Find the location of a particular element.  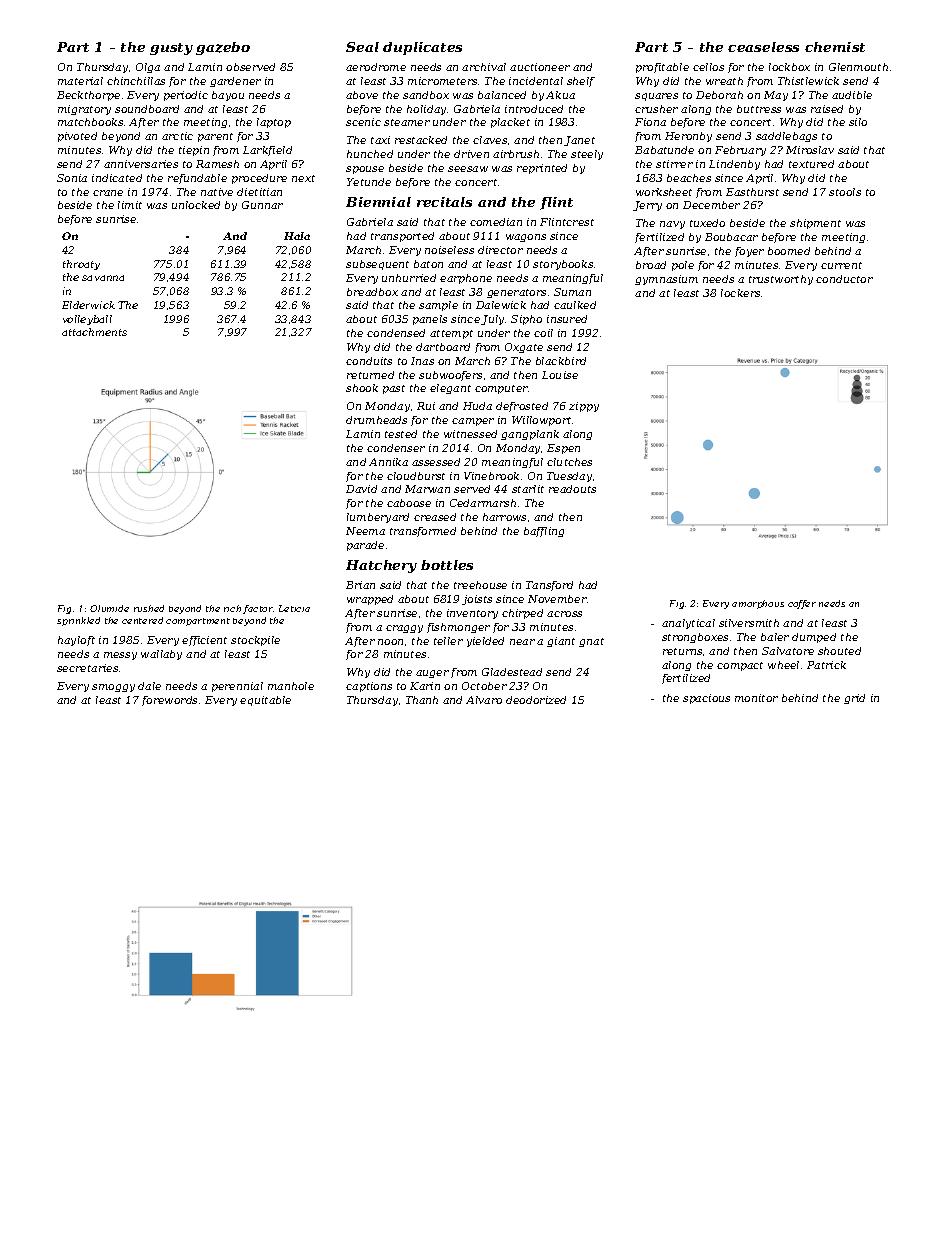

giant is located at coordinates (561, 642).
